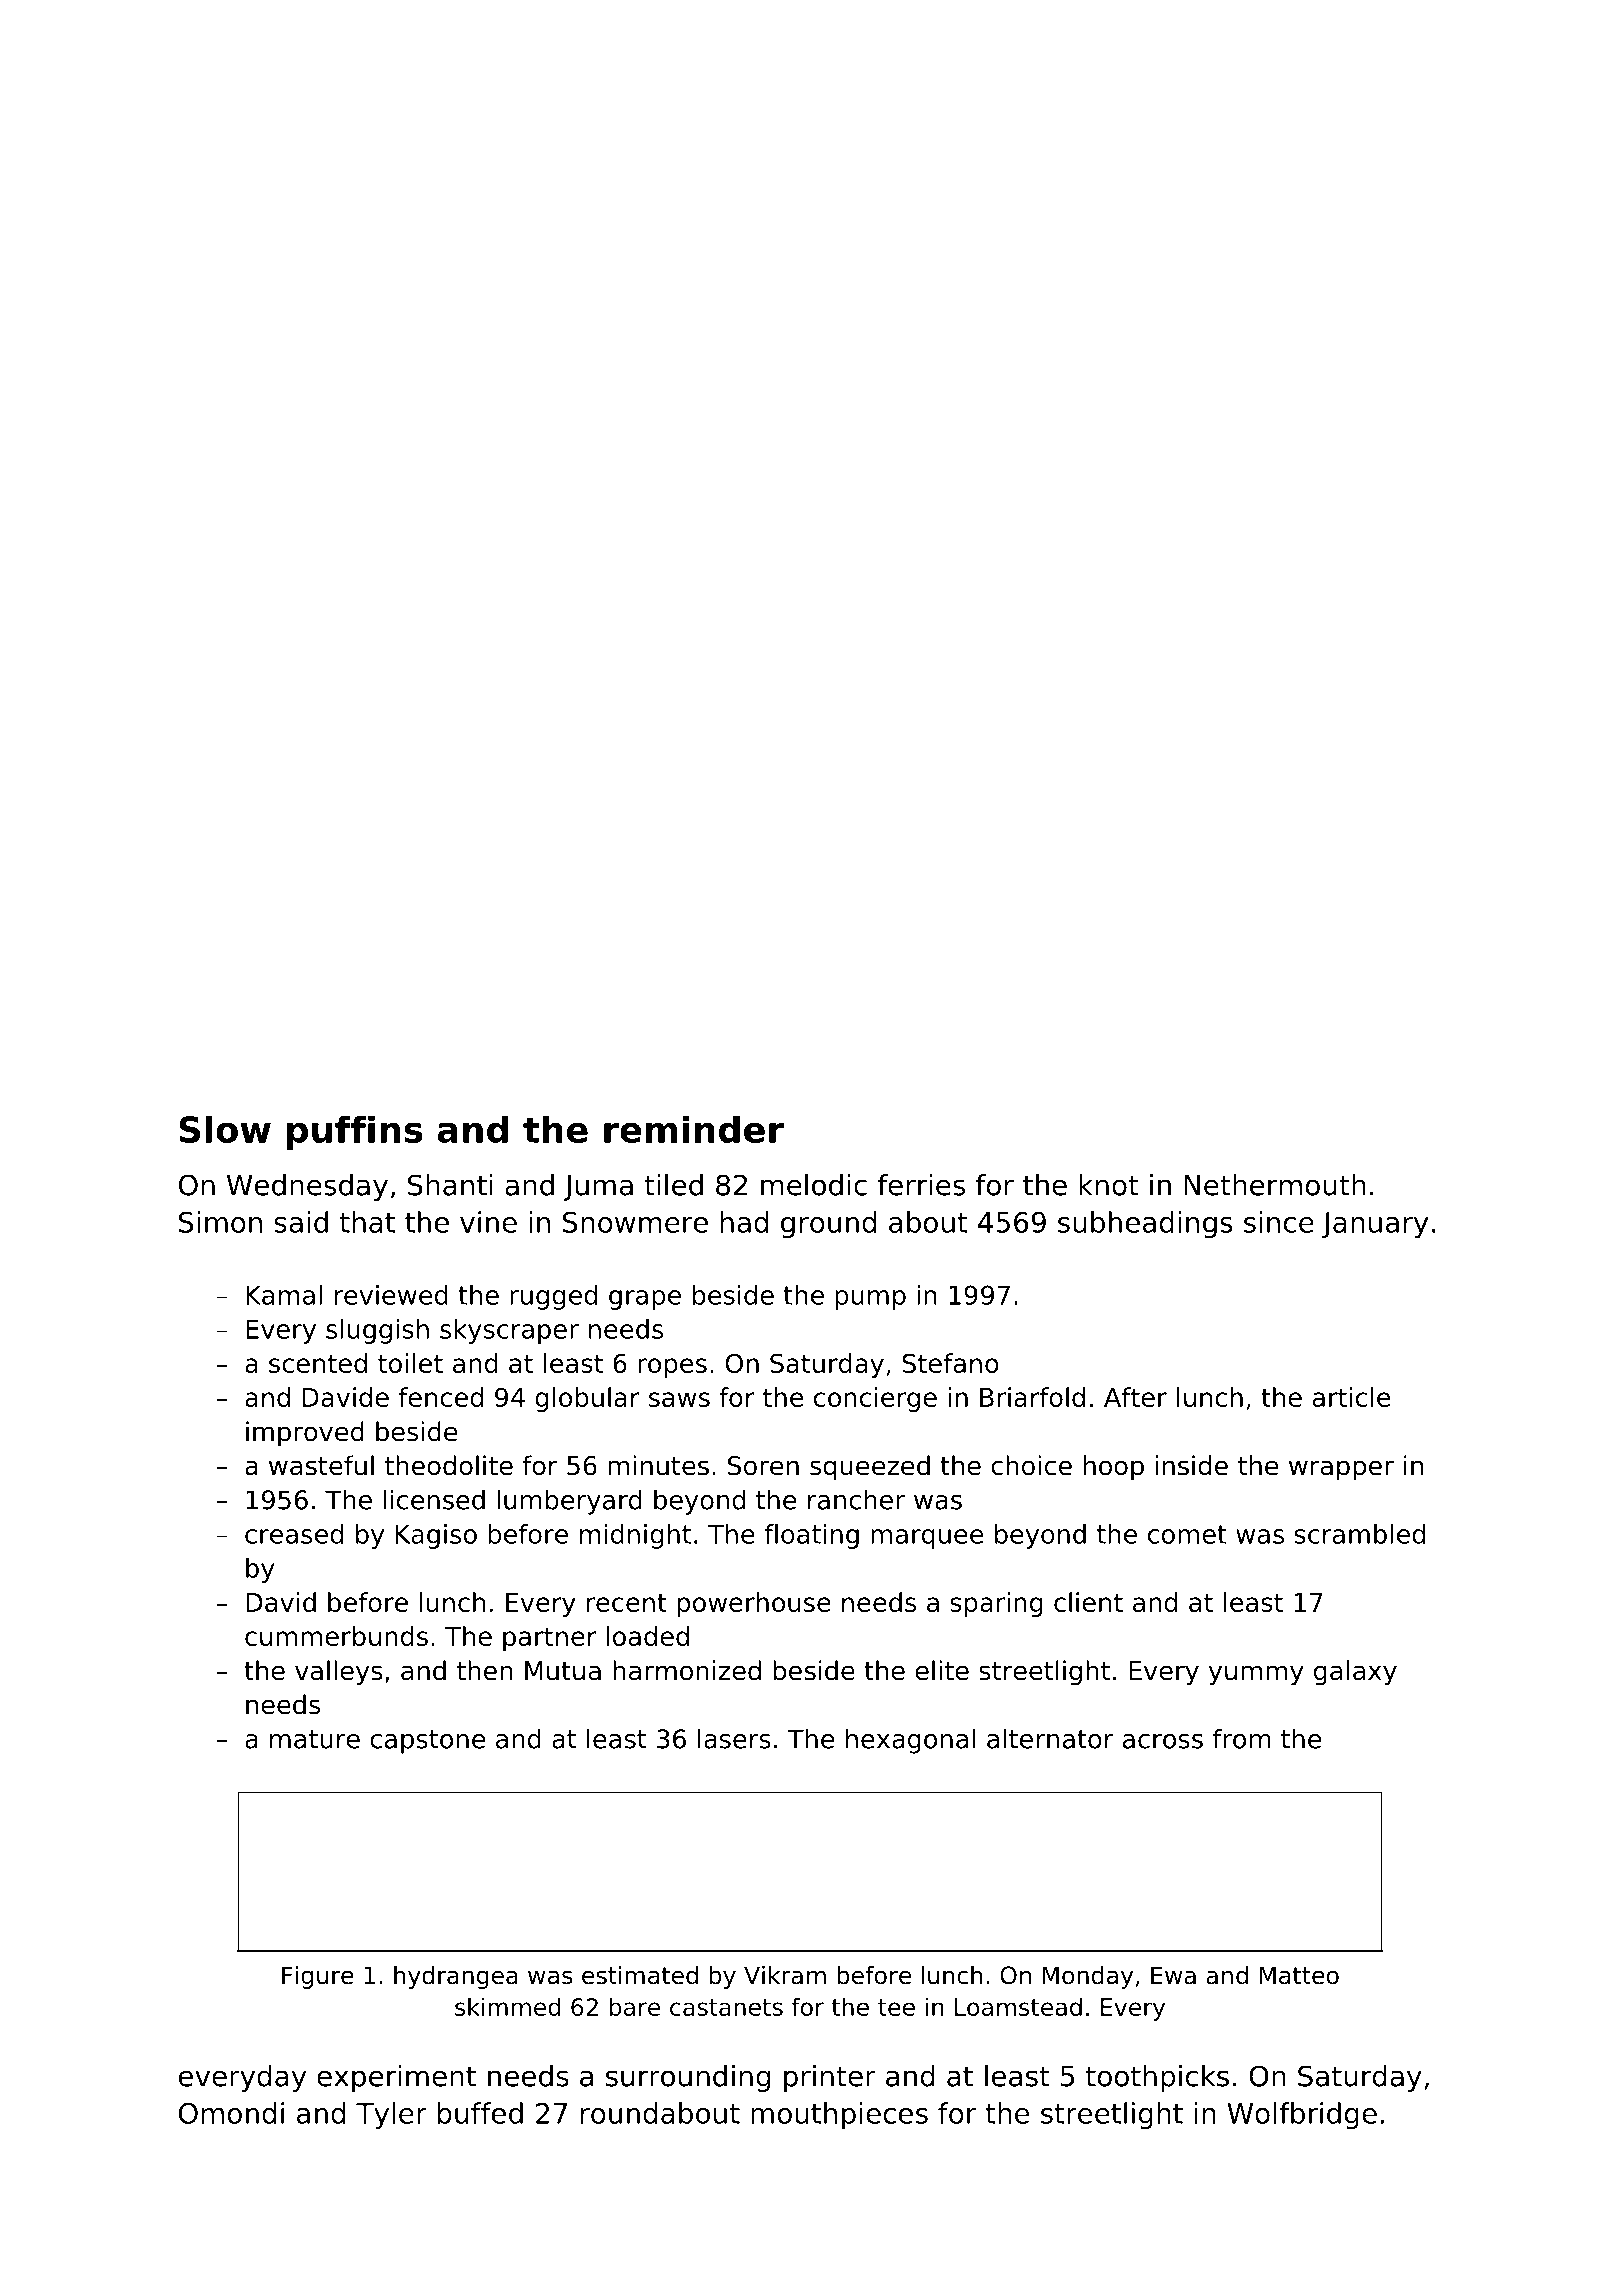  I want to click on Matteo, so click(1299, 1975).
